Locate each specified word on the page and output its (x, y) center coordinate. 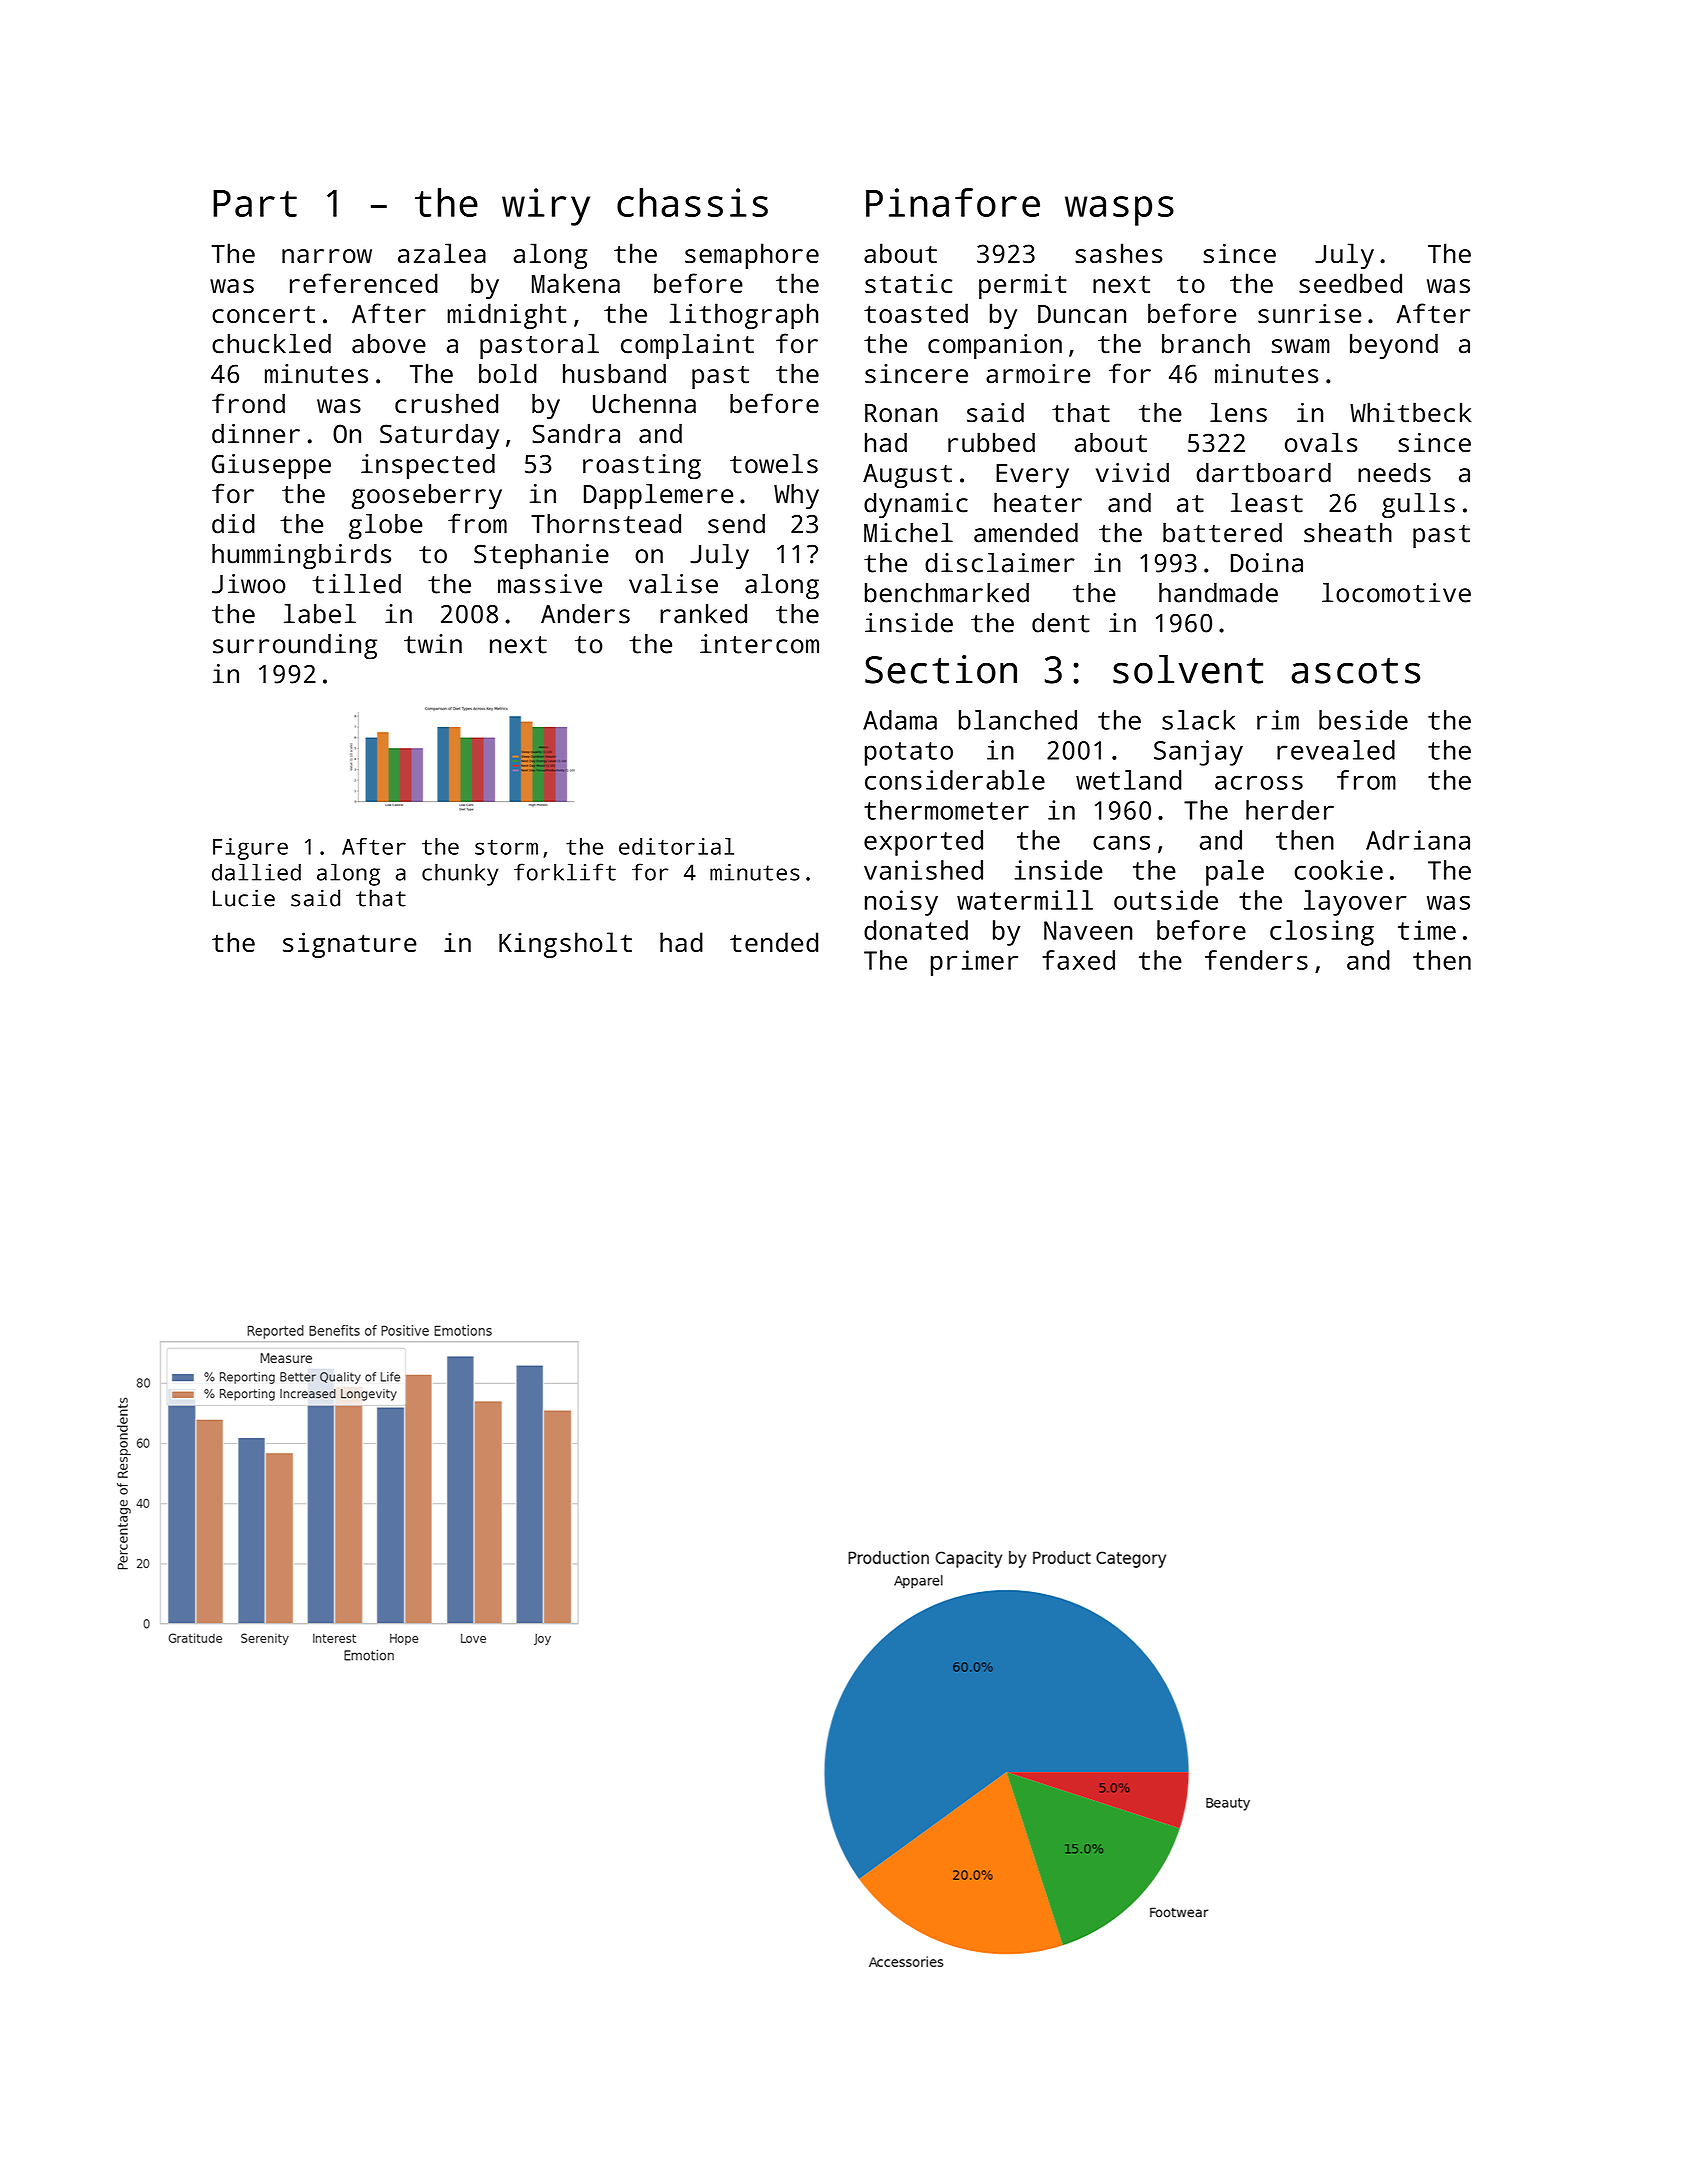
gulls (1418, 505)
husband (614, 373)
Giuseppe (271, 467)
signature (350, 945)
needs (1394, 473)
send (736, 524)
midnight (507, 316)
